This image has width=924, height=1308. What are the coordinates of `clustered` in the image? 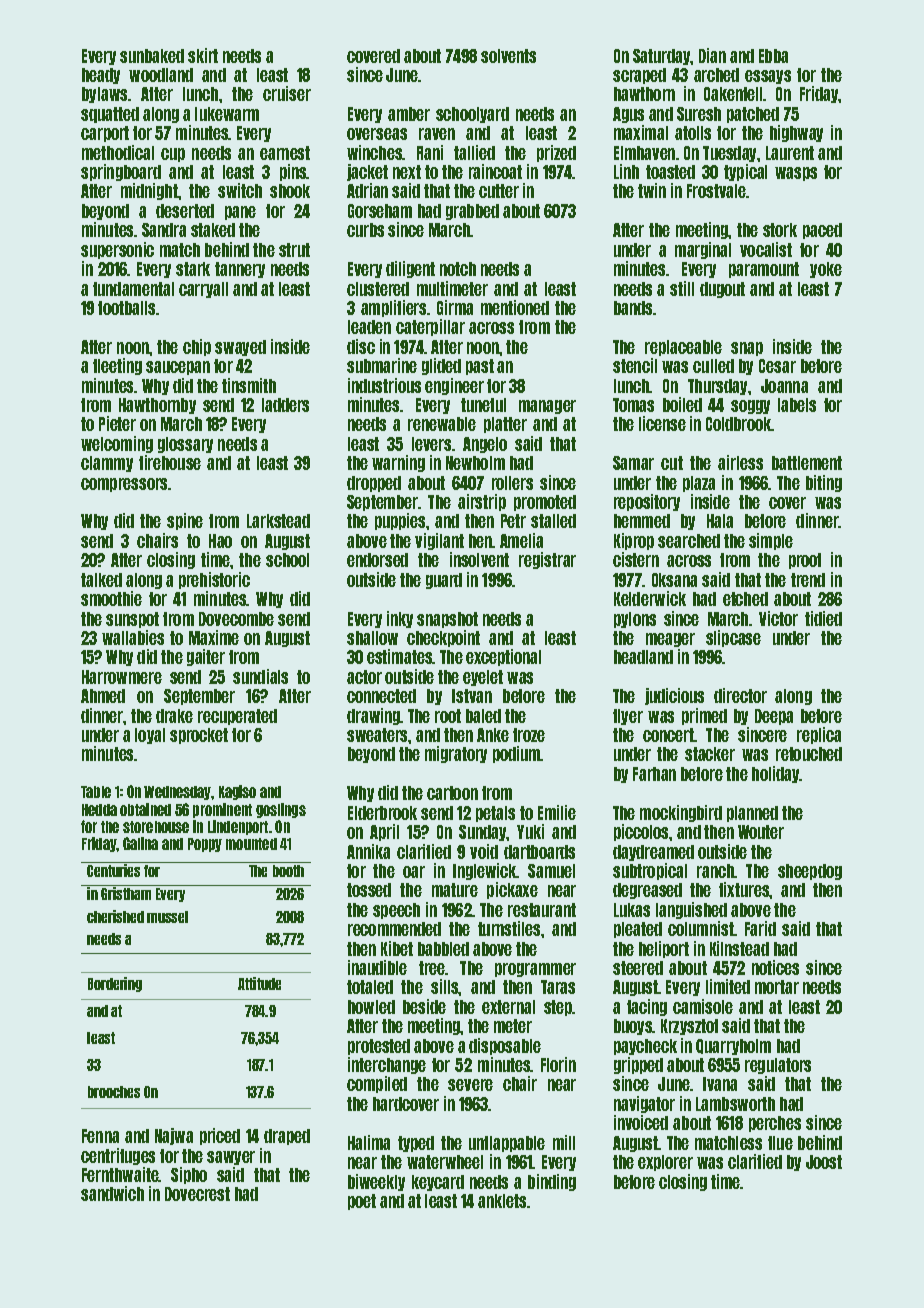 It's located at (378, 289).
